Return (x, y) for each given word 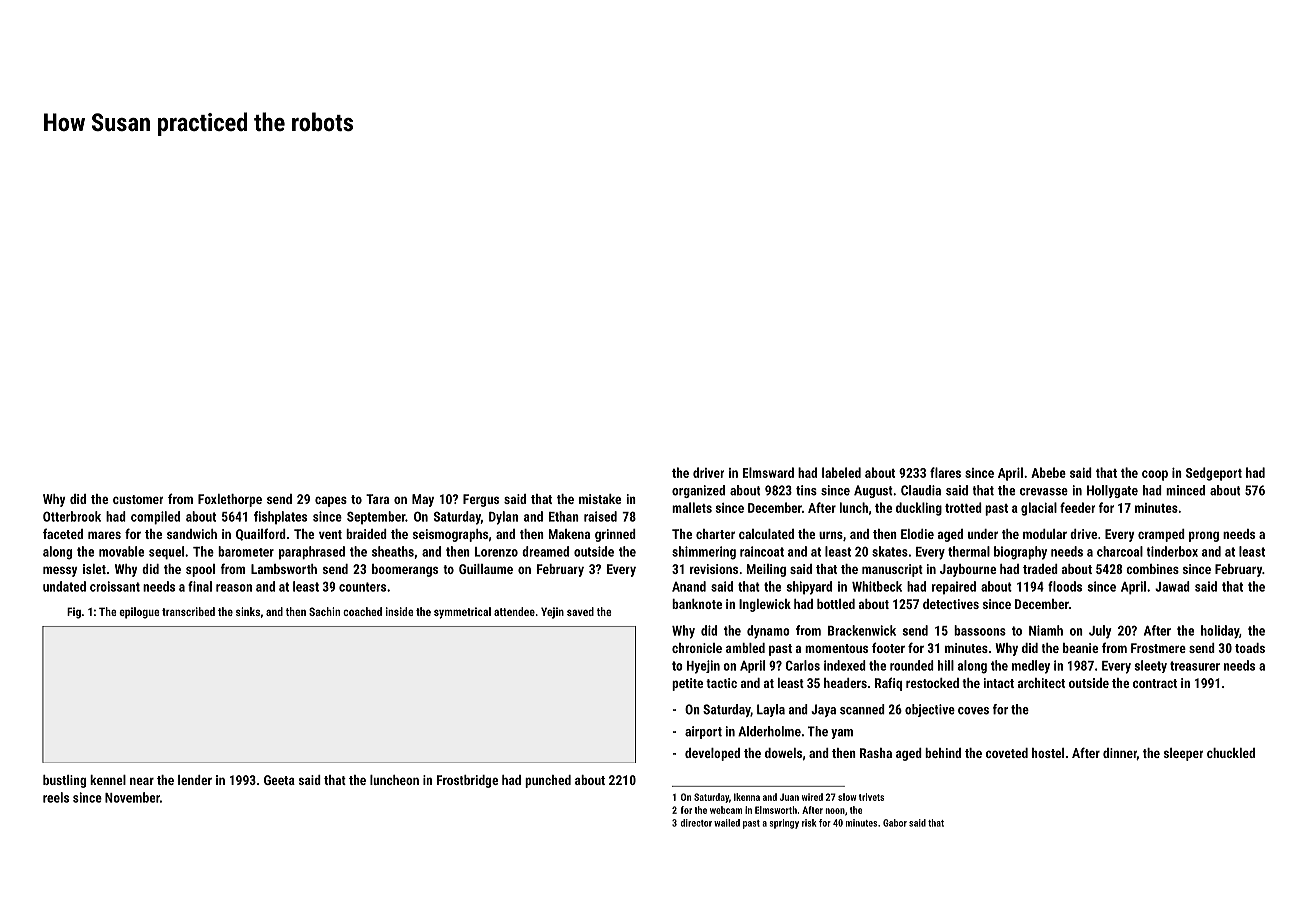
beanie (1080, 648)
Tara (377, 499)
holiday (1220, 632)
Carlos (803, 665)
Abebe (1048, 472)
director (696, 823)
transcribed (188, 611)
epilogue (139, 613)
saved (580, 611)
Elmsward (768, 472)
